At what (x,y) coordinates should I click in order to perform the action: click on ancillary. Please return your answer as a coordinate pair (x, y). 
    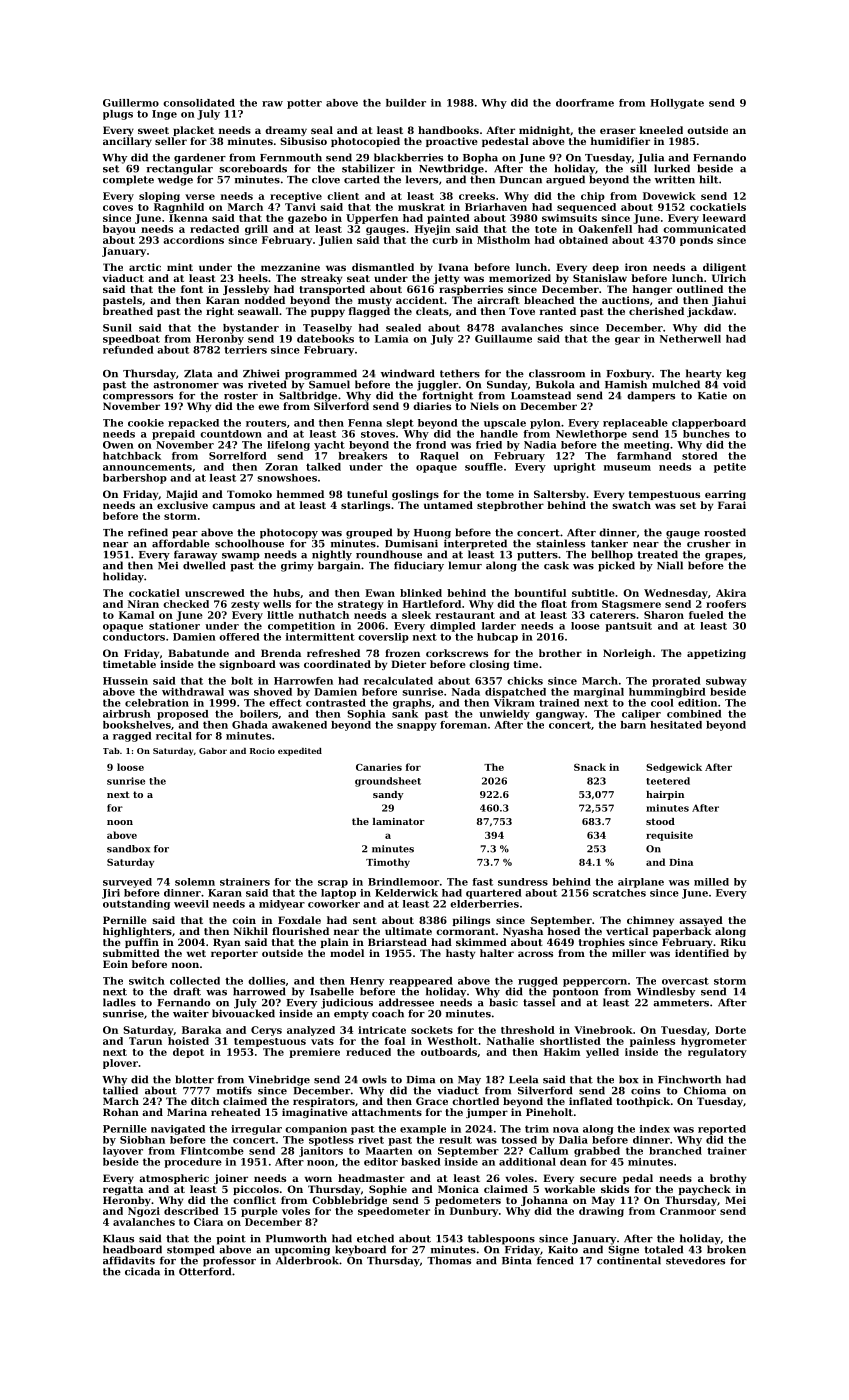
    Looking at the image, I should click on (127, 142).
